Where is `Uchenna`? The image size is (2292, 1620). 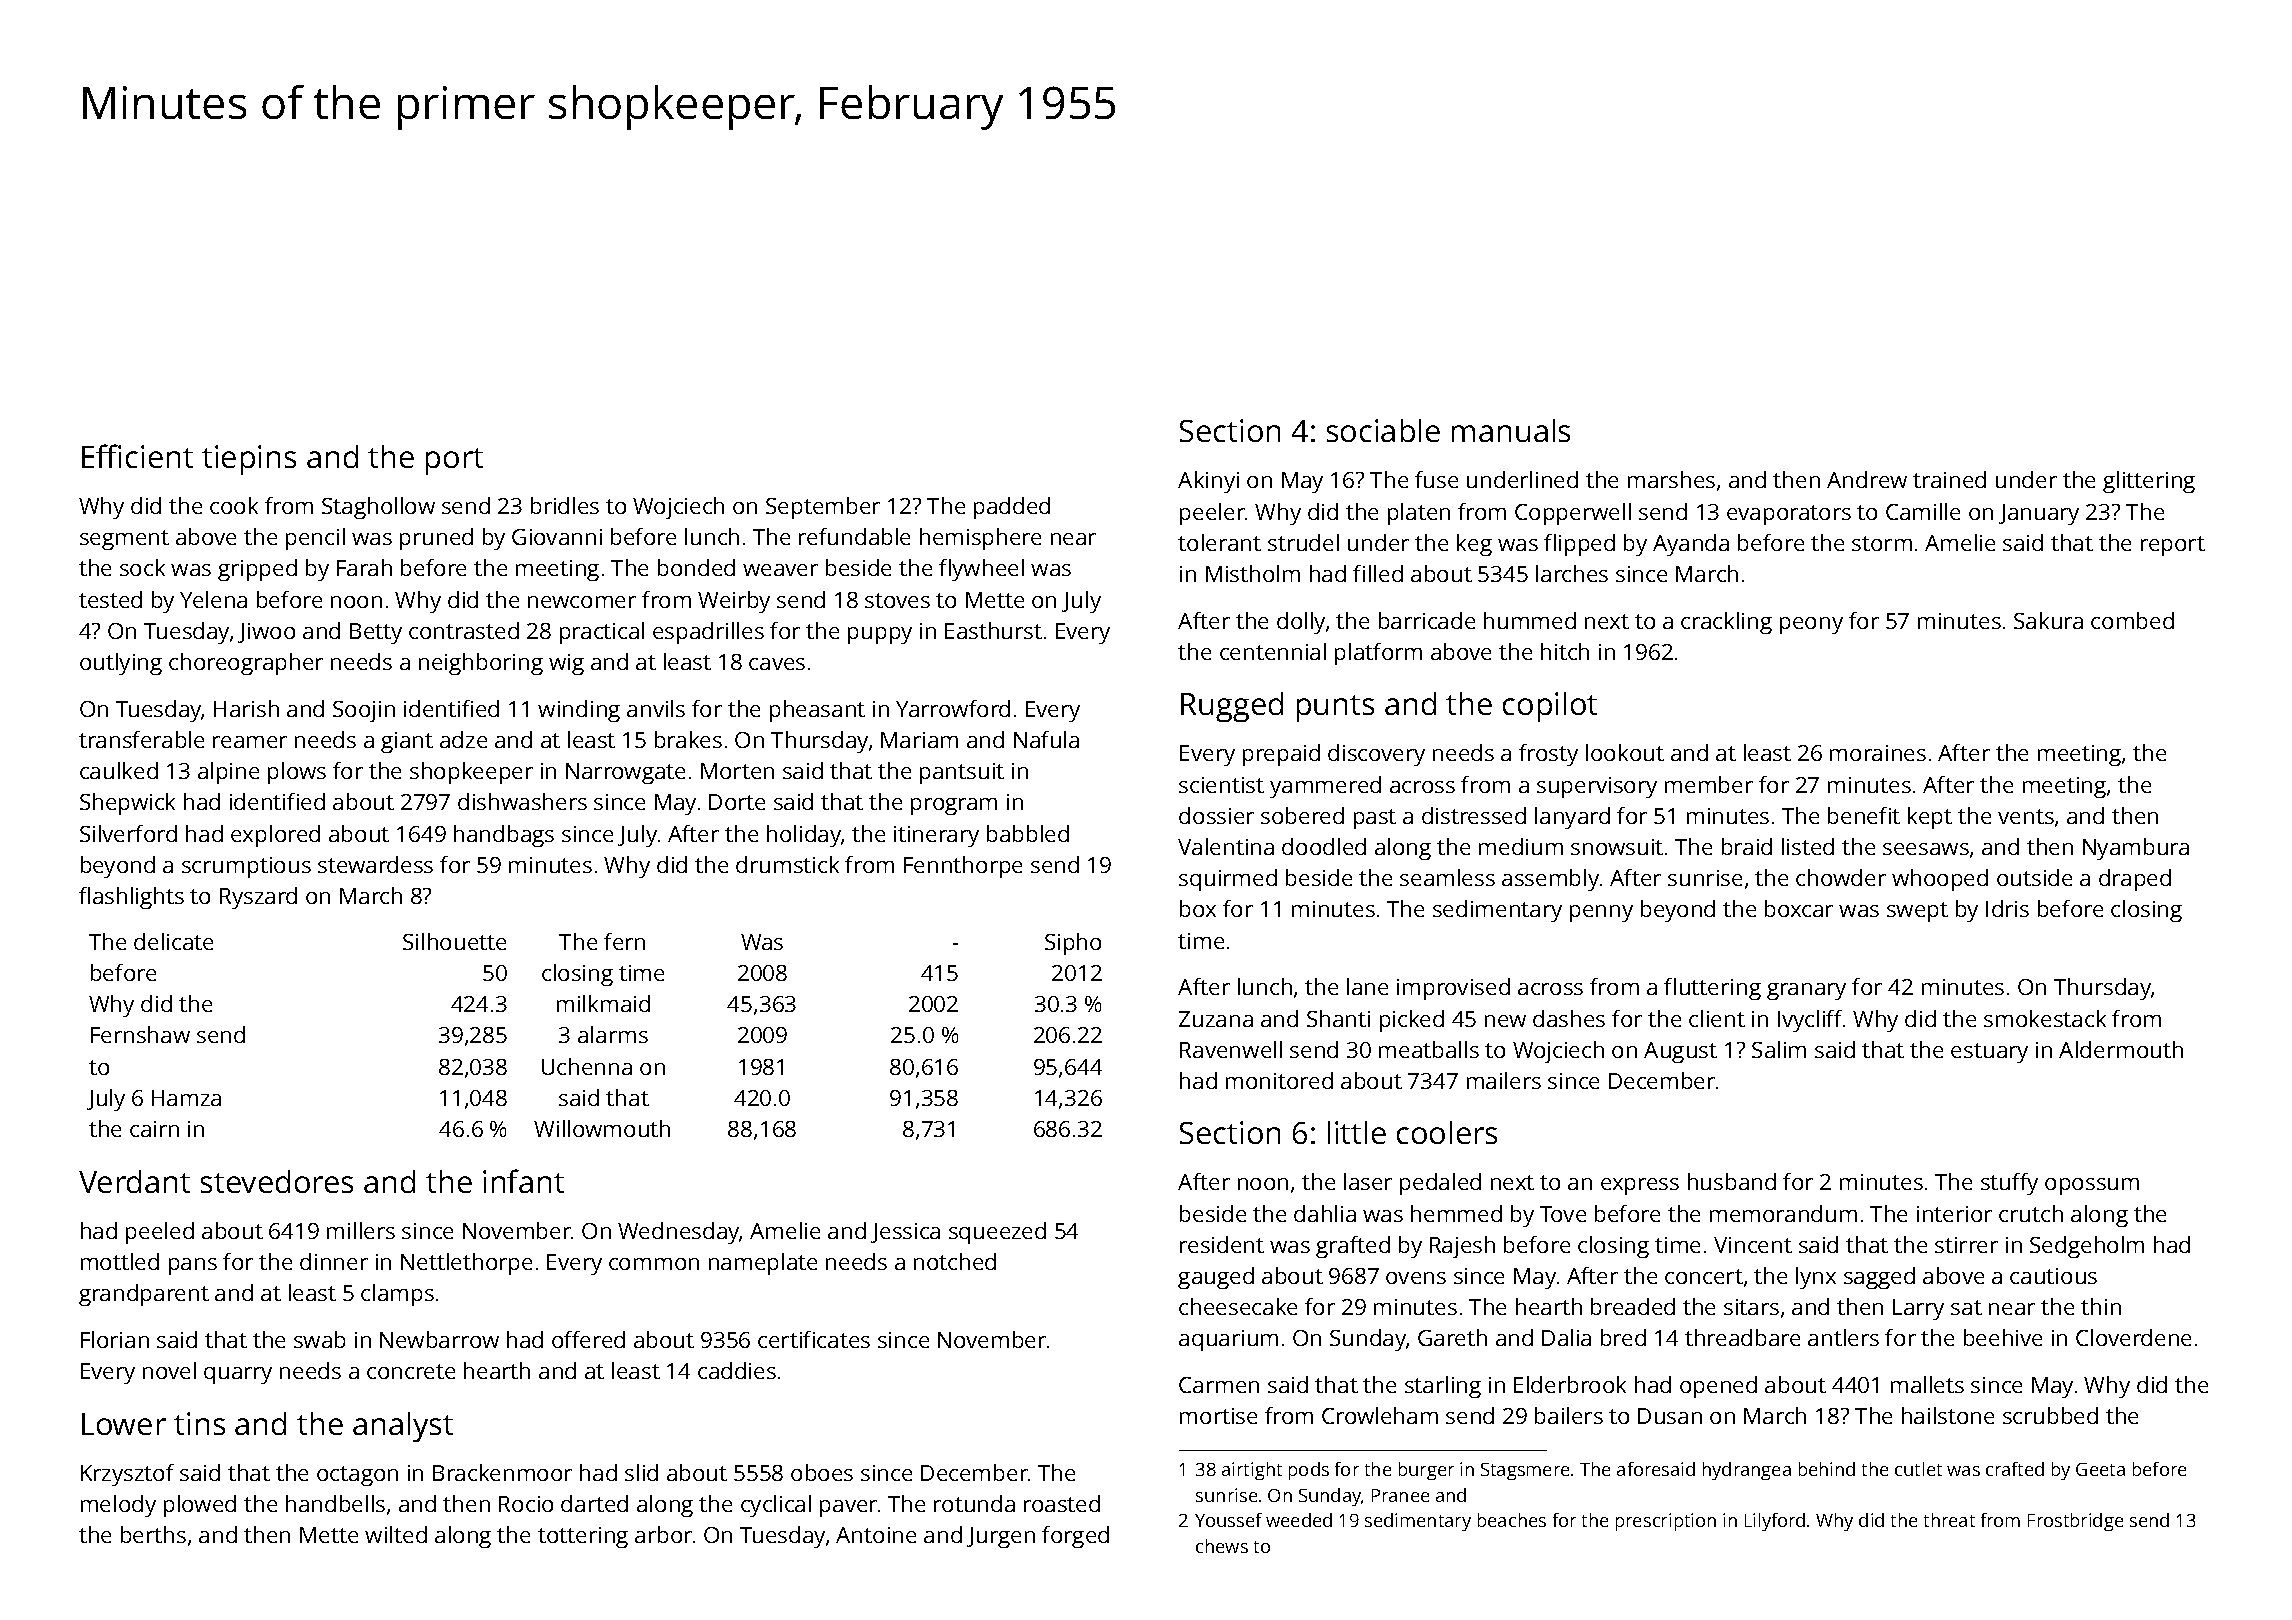
Uchenna is located at coordinates (587, 1066).
